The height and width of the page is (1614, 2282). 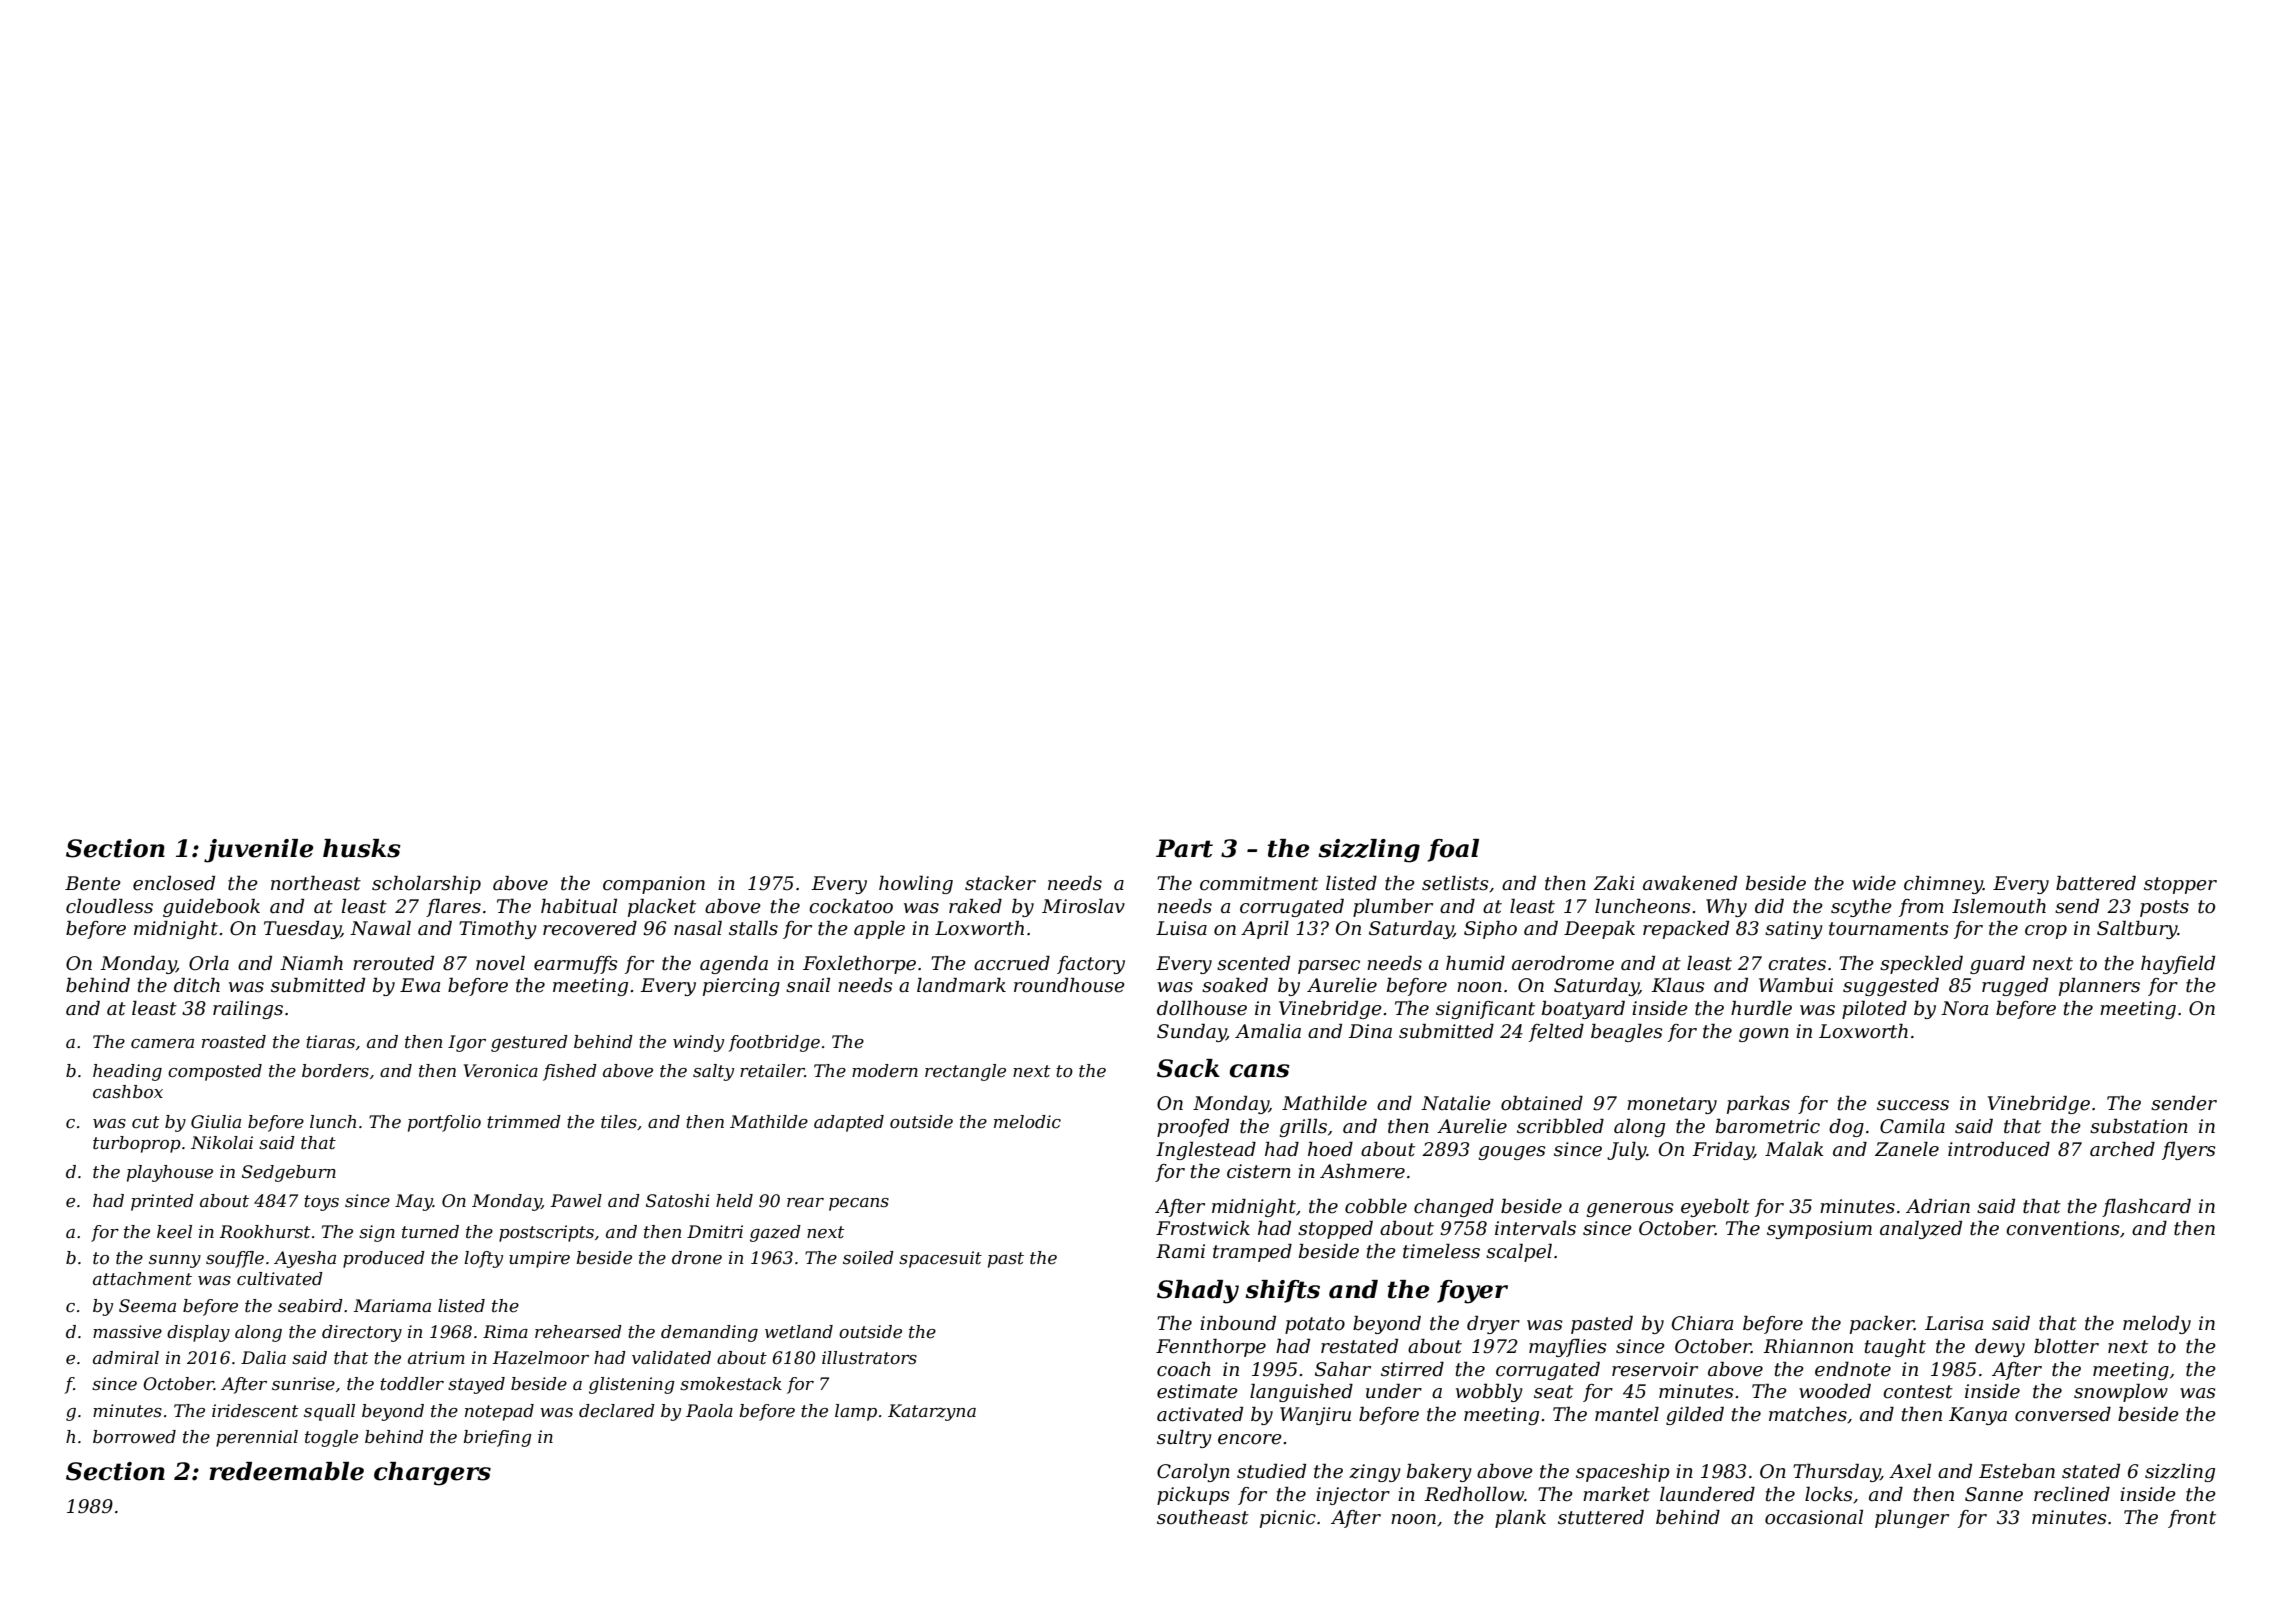 I want to click on Nikolai, so click(x=222, y=1143).
